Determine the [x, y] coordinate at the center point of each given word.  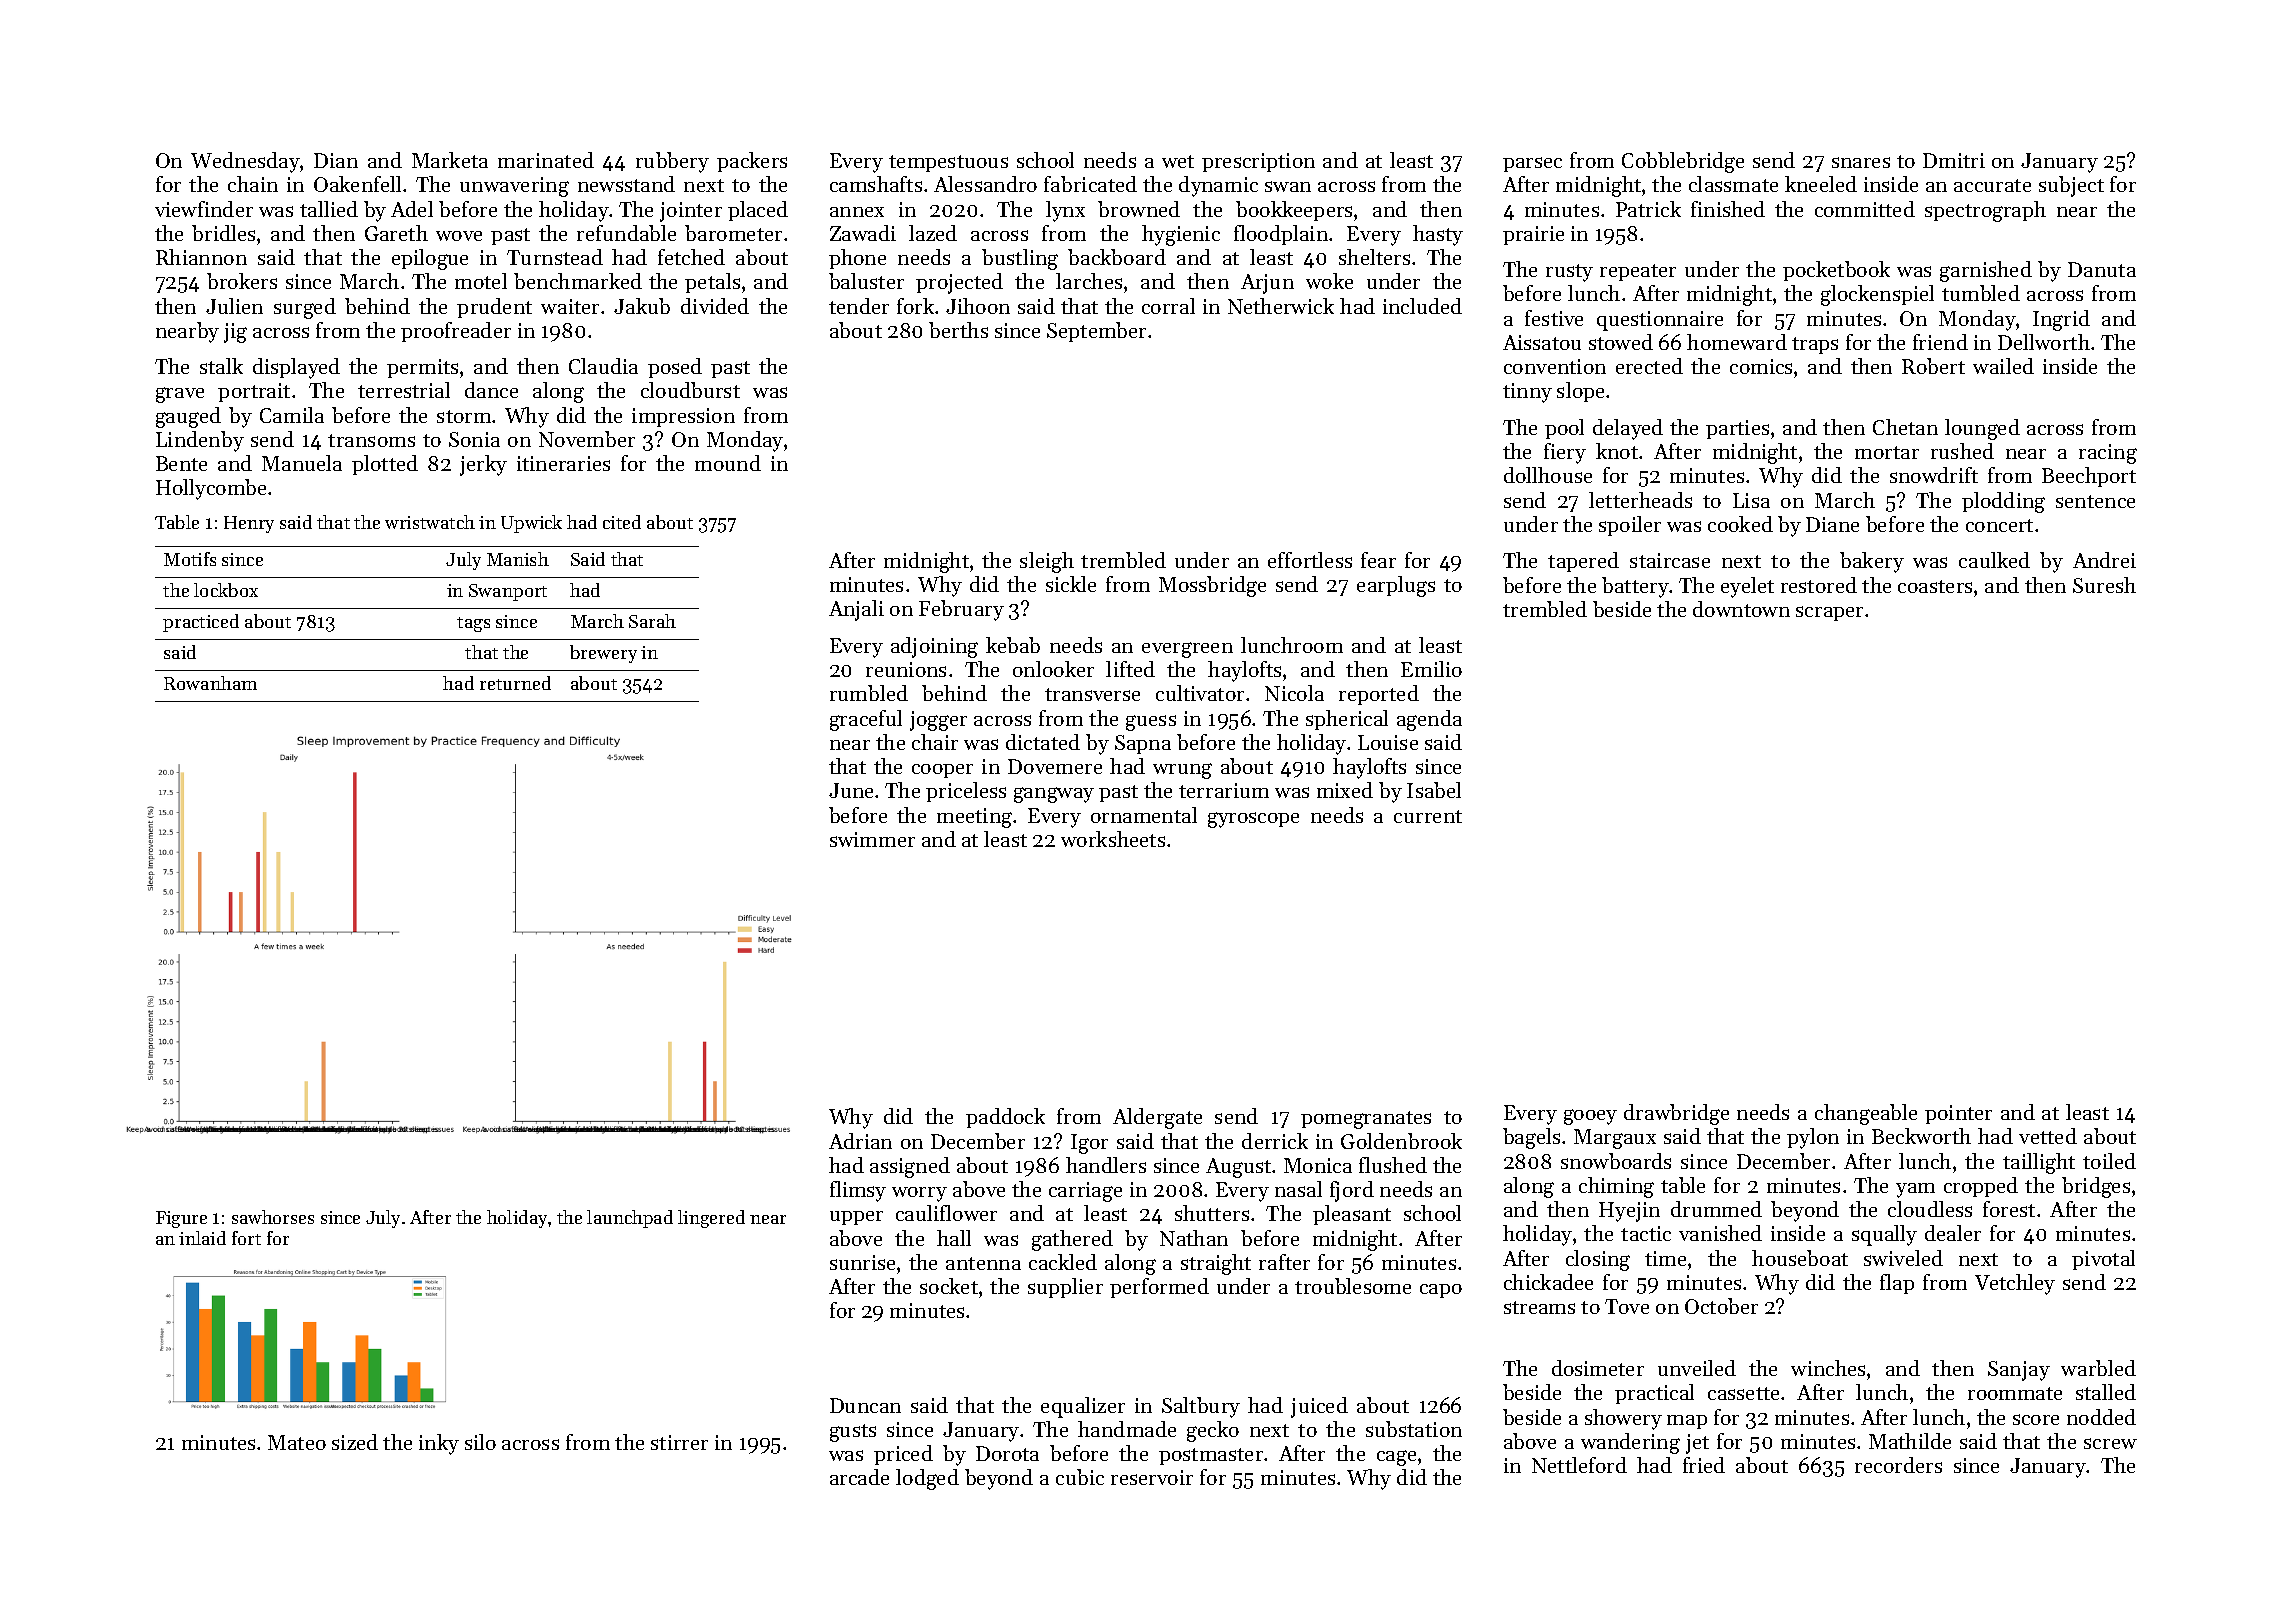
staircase [1670, 560]
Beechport [2089, 477]
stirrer [679, 1442]
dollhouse [1548, 475]
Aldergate [1157, 1118]
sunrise [862, 1262]
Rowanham [210, 683]
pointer [1958, 1114]
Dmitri [1954, 160]
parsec [1532, 164]
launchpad [630, 1219]
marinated [546, 160]
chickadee [1548, 1282]
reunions [906, 669]
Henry [249, 524]
